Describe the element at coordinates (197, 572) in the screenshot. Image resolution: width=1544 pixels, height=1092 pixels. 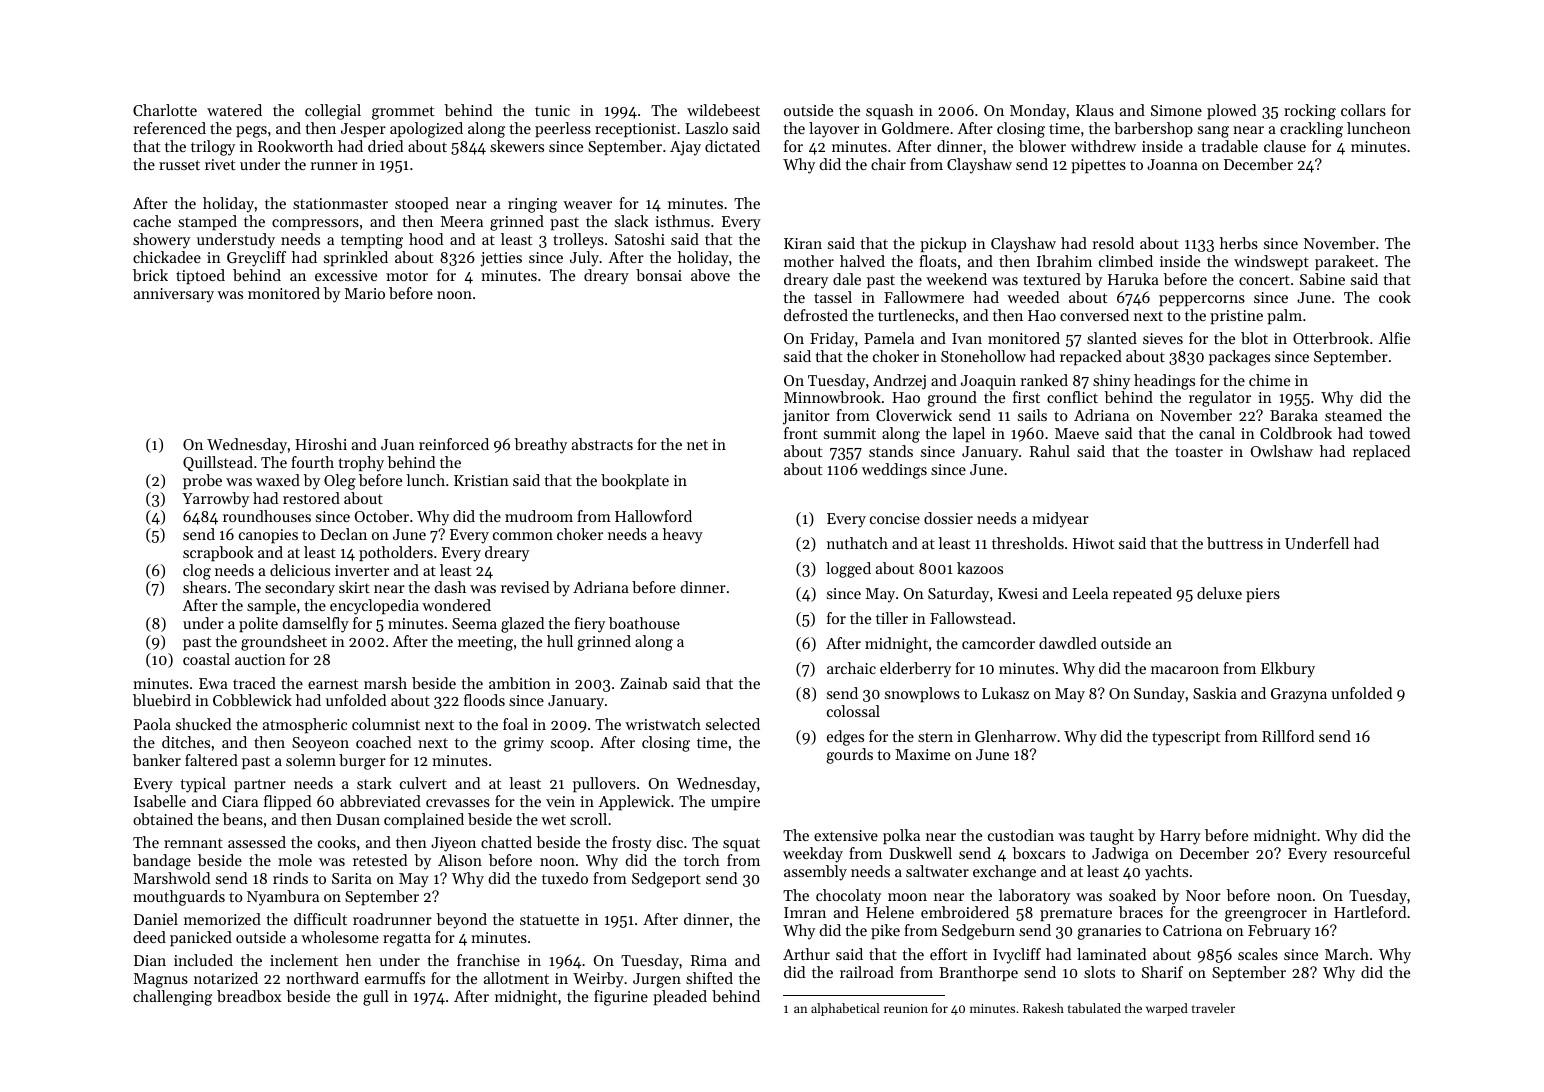
I see `clog` at that location.
